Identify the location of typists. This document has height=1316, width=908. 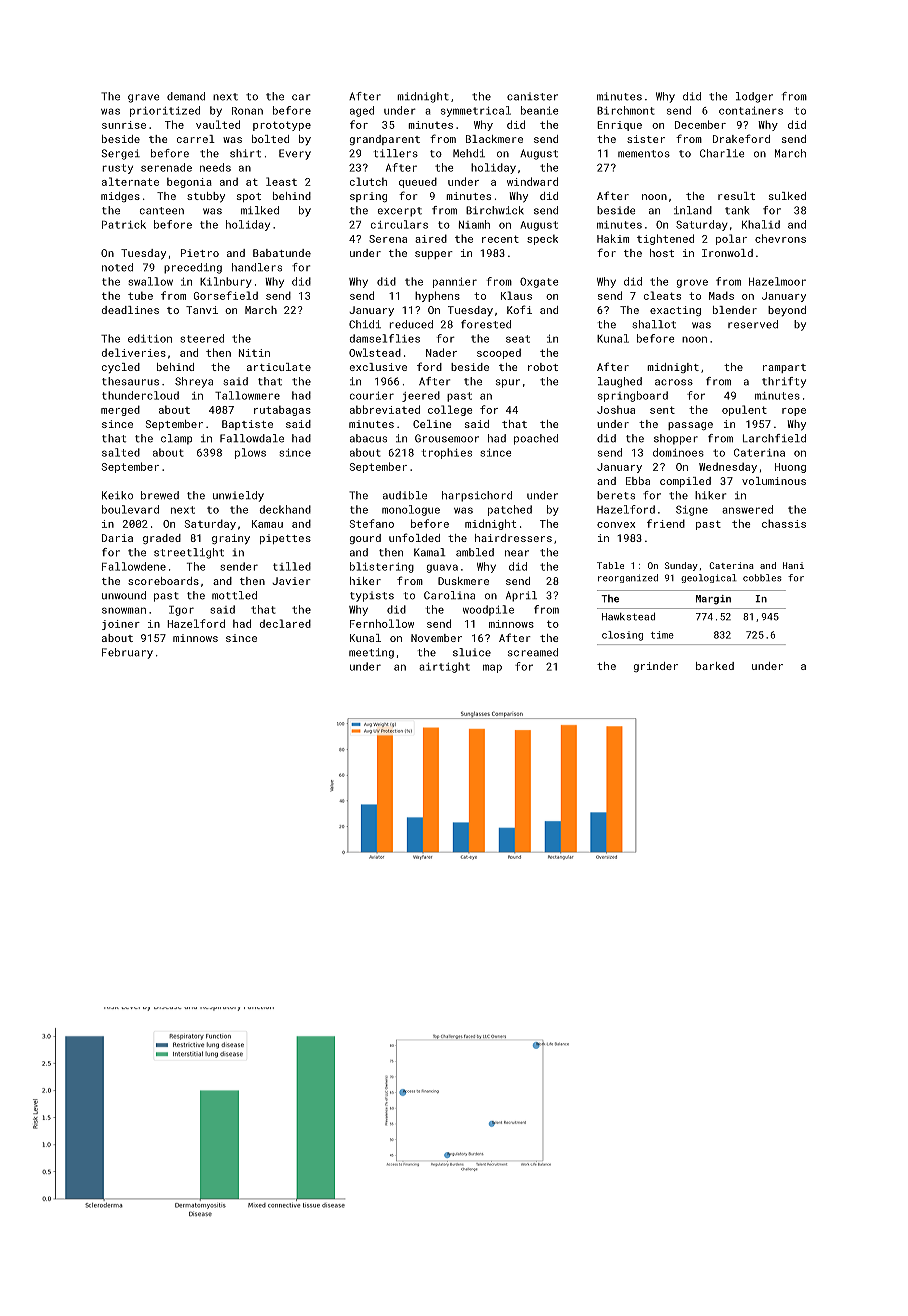
(372, 596).
